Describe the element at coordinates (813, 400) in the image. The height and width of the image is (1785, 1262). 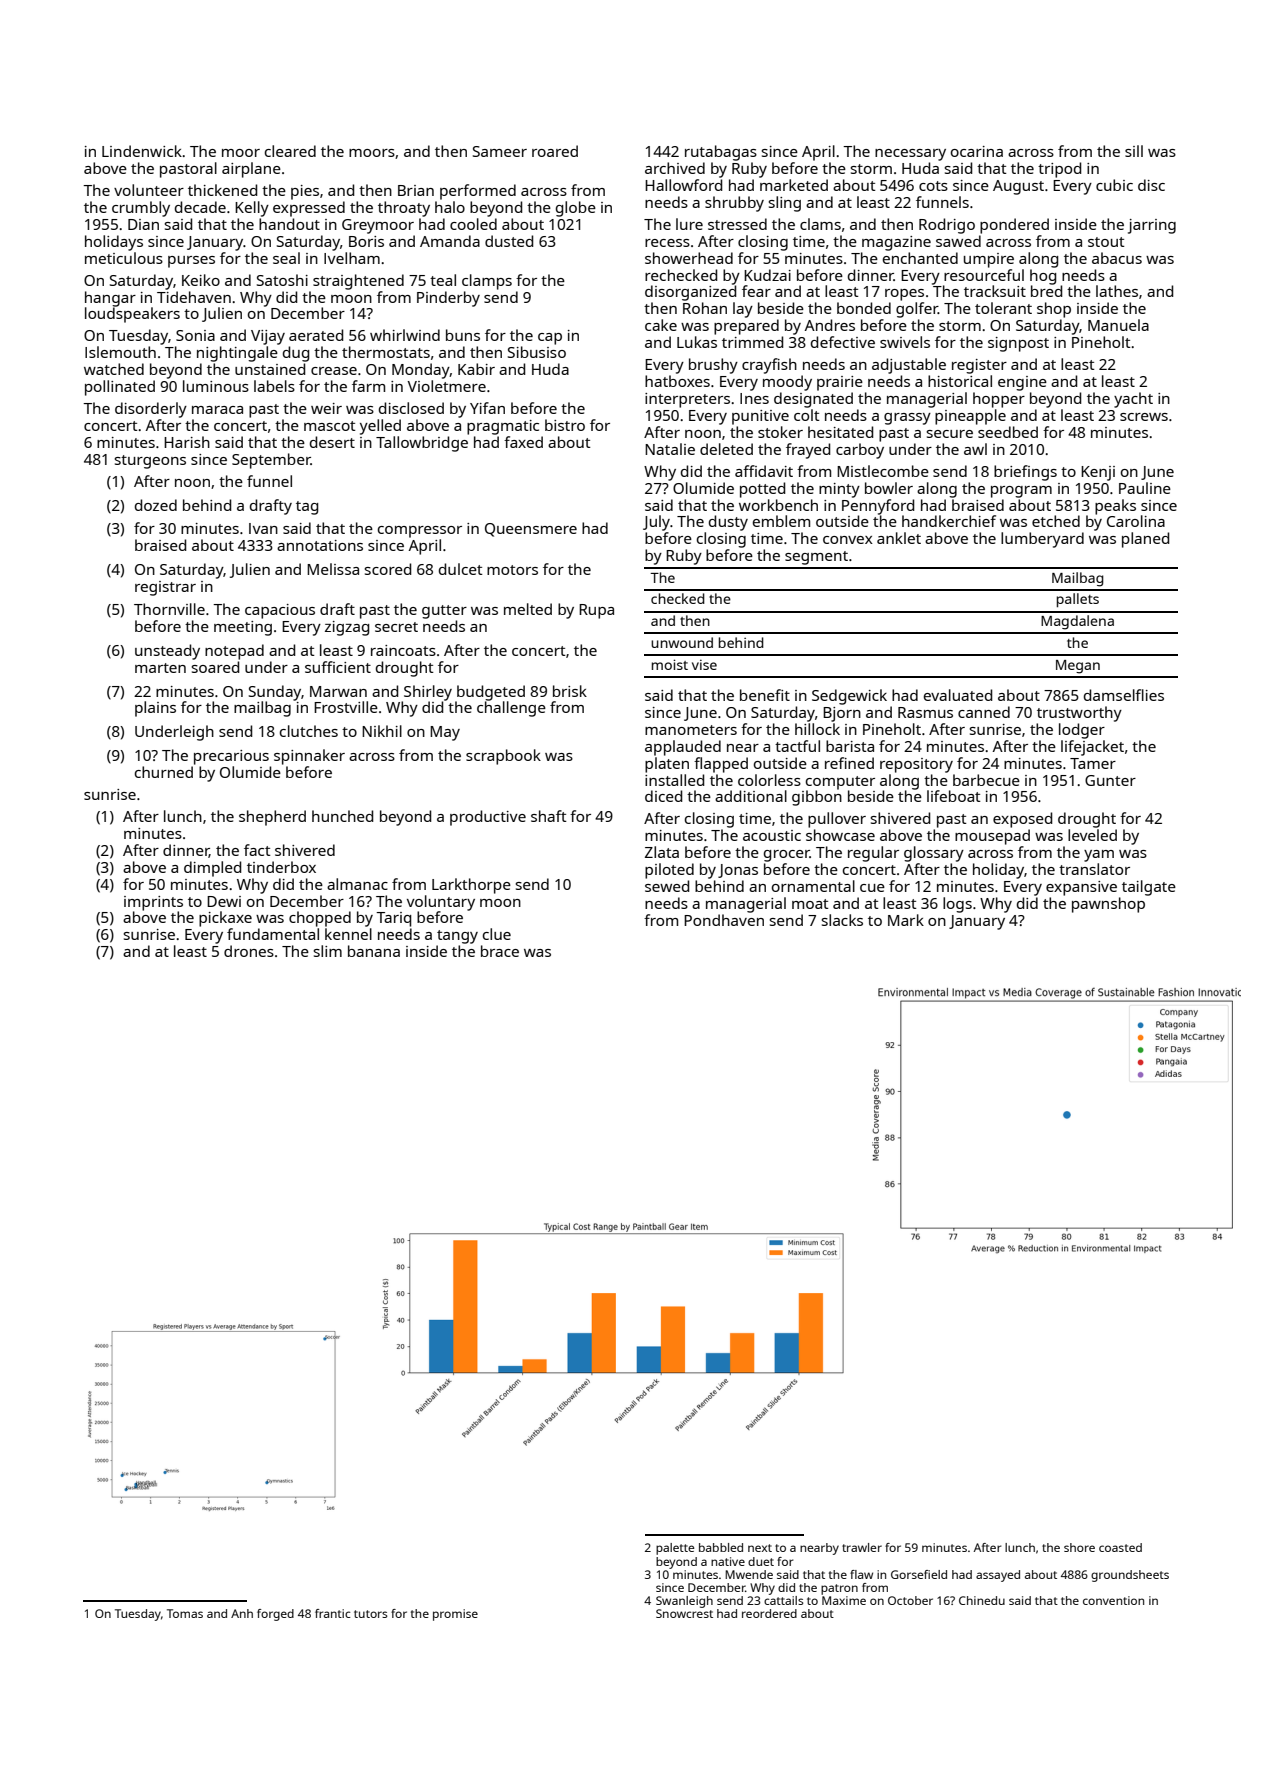
I see `designated` at that location.
